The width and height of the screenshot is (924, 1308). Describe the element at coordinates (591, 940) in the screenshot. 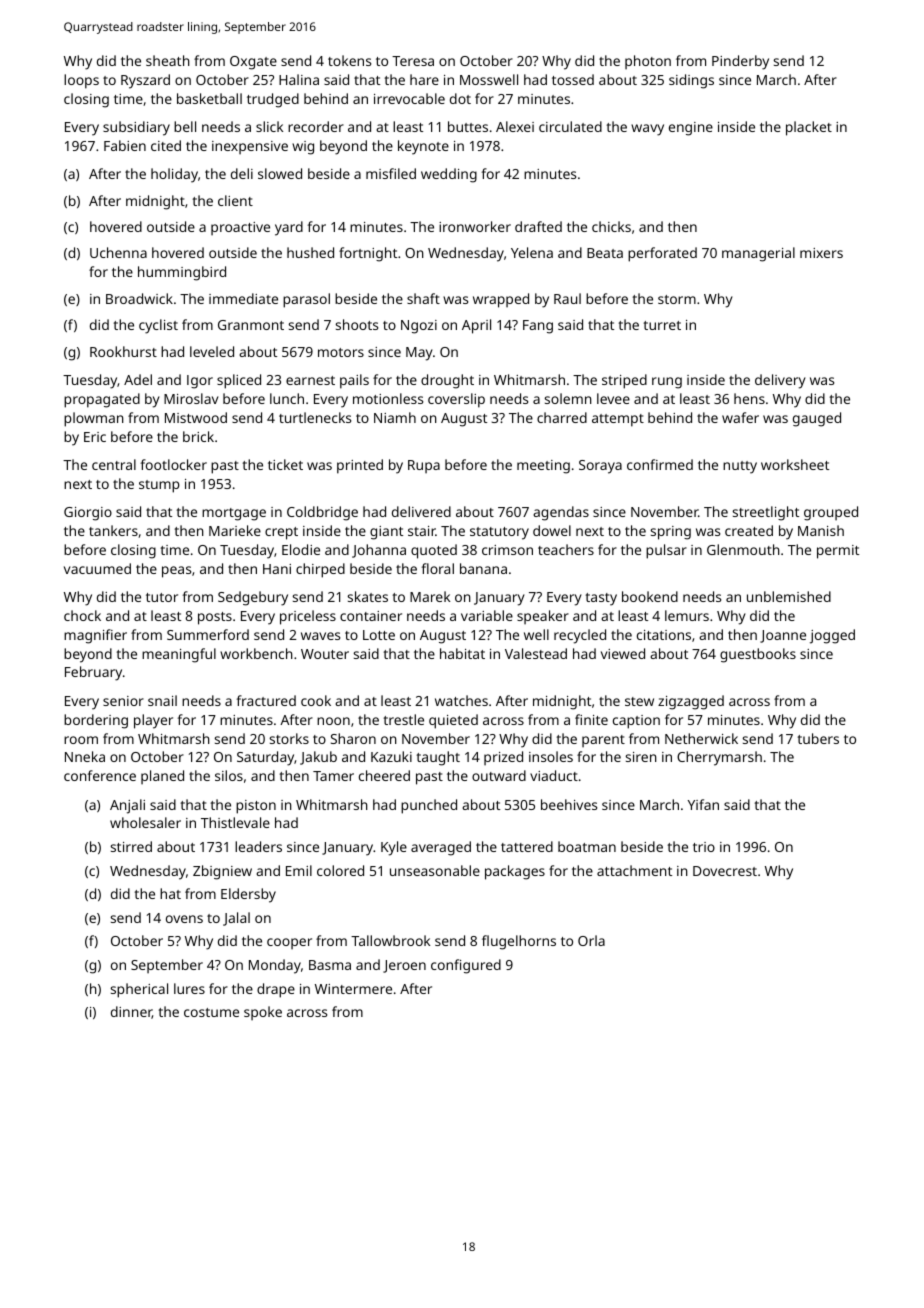

I see `Orla` at that location.
